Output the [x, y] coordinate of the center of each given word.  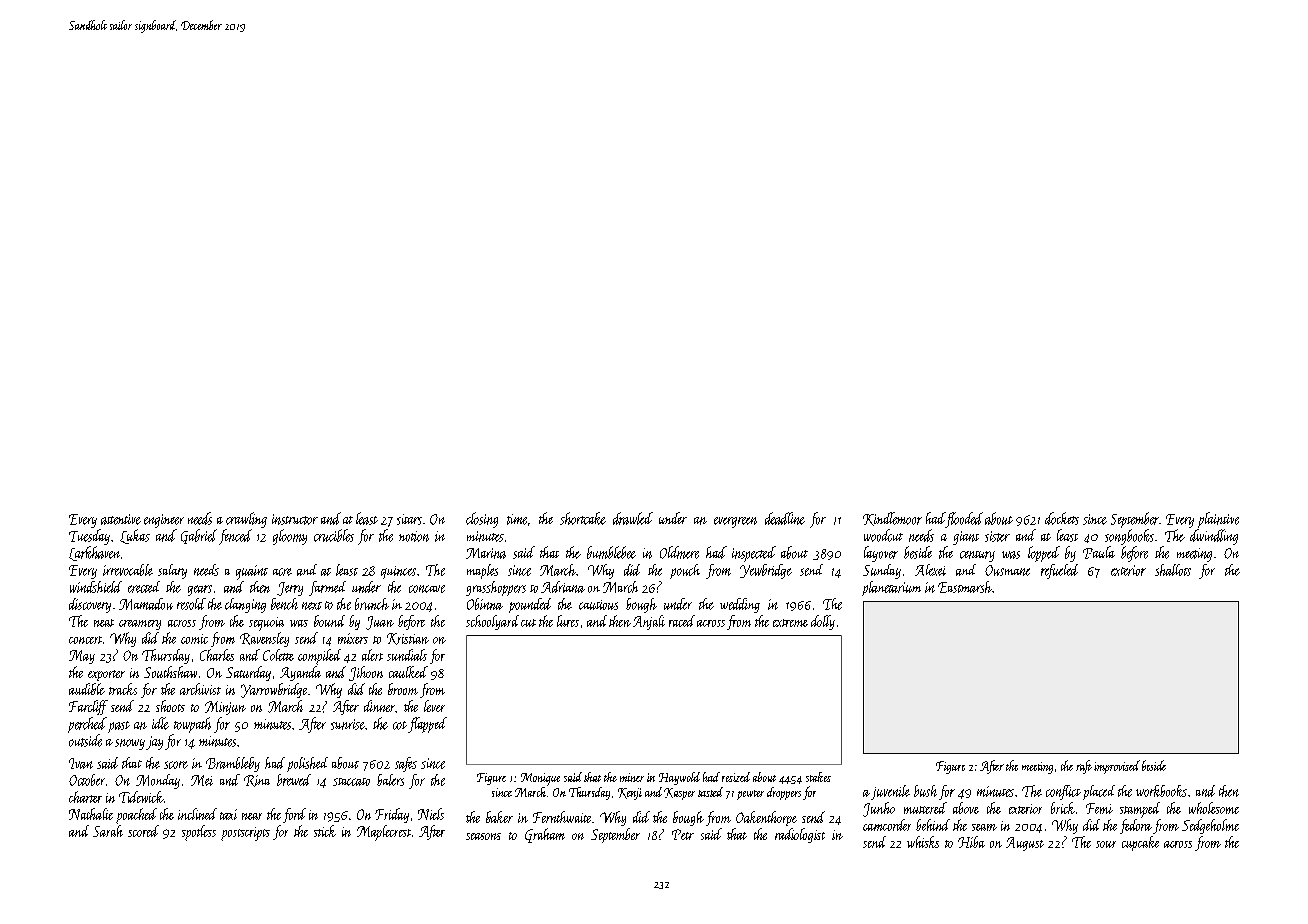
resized [736, 777]
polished [307, 764]
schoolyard [492, 622]
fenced [235, 537]
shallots [1173, 570]
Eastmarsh [965, 587]
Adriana [563, 587]
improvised [1117, 767]
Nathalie [91, 814]
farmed [327, 588]
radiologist [800, 835]
